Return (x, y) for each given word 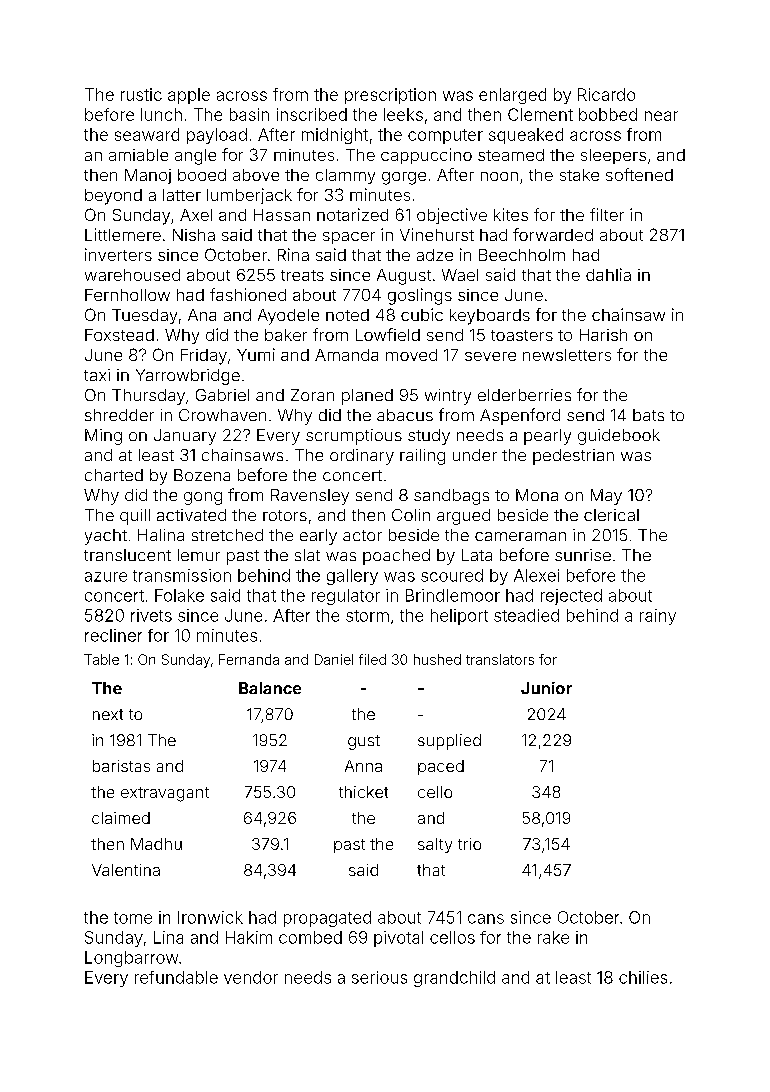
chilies (643, 977)
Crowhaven (222, 415)
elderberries (524, 395)
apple (189, 96)
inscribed (312, 114)
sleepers (613, 156)
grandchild (454, 979)
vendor (251, 977)
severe (490, 356)
